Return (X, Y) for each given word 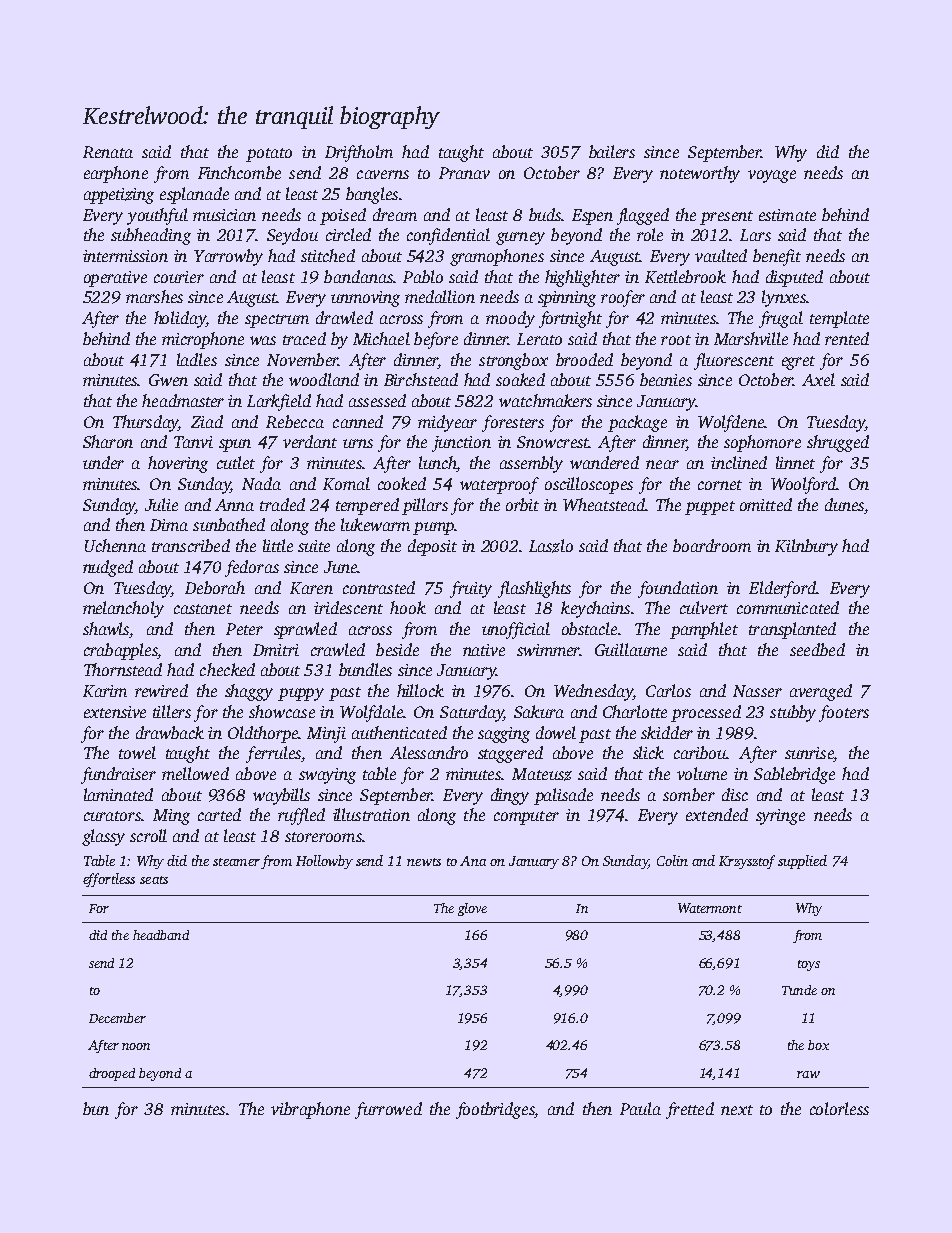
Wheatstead (604, 504)
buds (545, 214)
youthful (157, 216)
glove (472, 909)
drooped (112, 1074)
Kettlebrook (685, 276)
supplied (802, 862)
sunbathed (229, 524)
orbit (522, 504)
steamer (236, 862)
